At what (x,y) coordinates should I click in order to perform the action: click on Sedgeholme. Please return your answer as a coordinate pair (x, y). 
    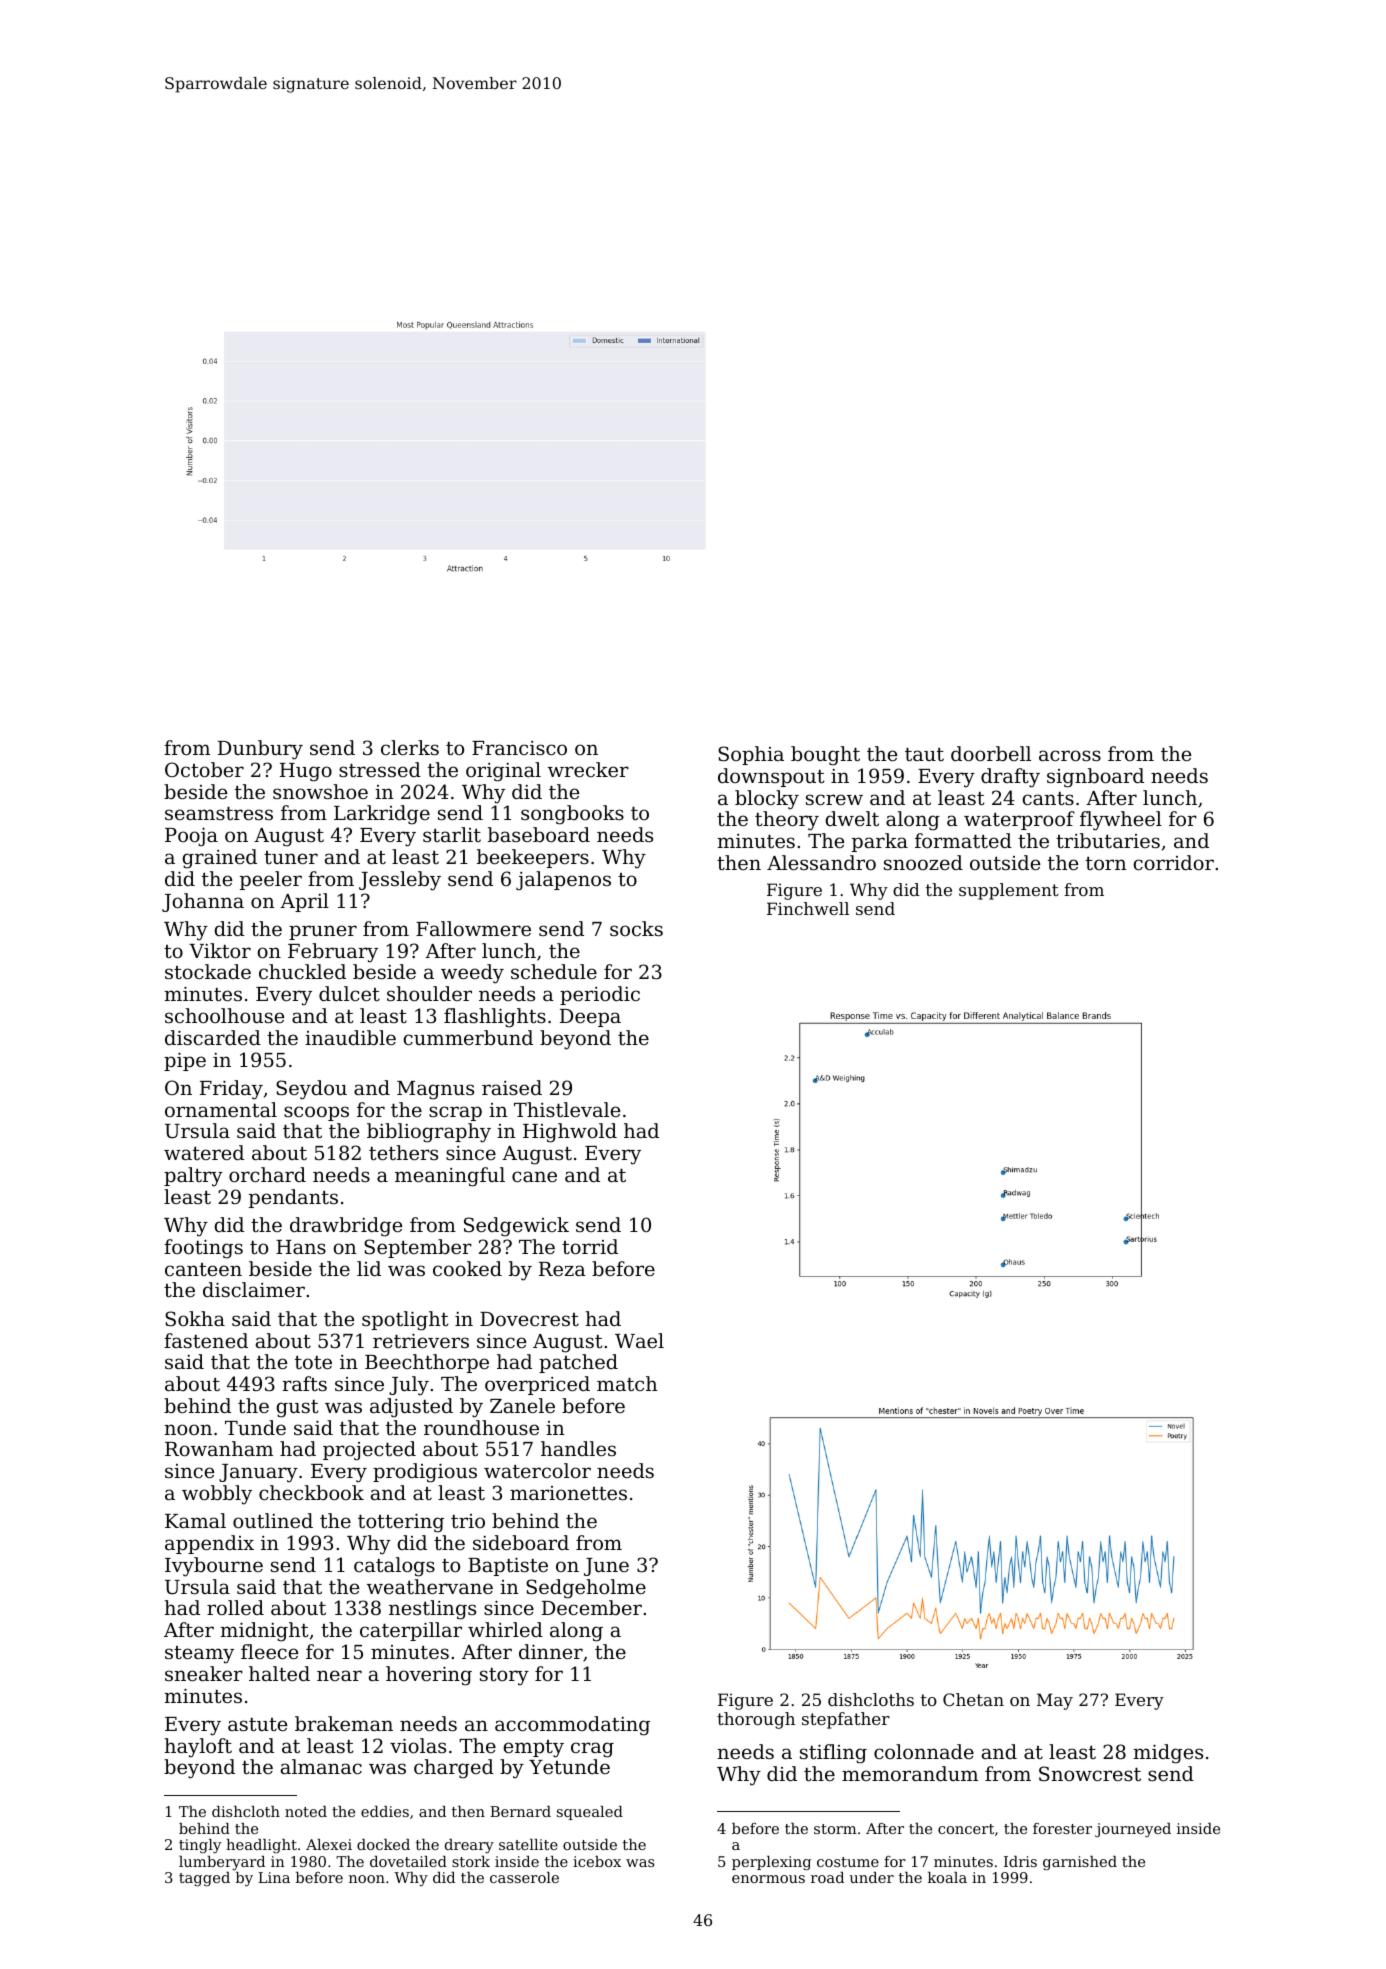
    Looking at the image, I should click on (586, 1589).
